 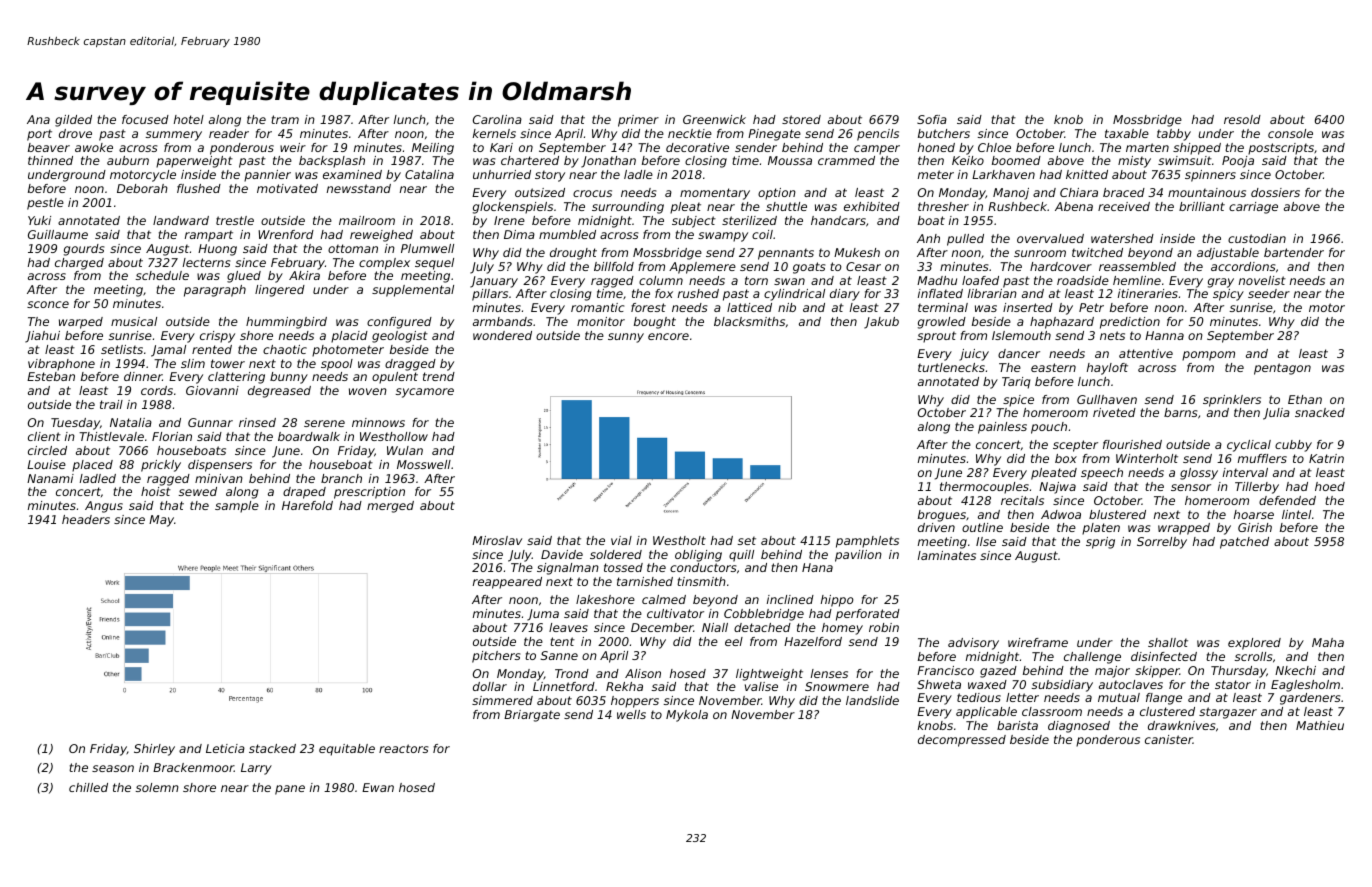 I want to click on dossiers, so click(x=1275, y=192).
